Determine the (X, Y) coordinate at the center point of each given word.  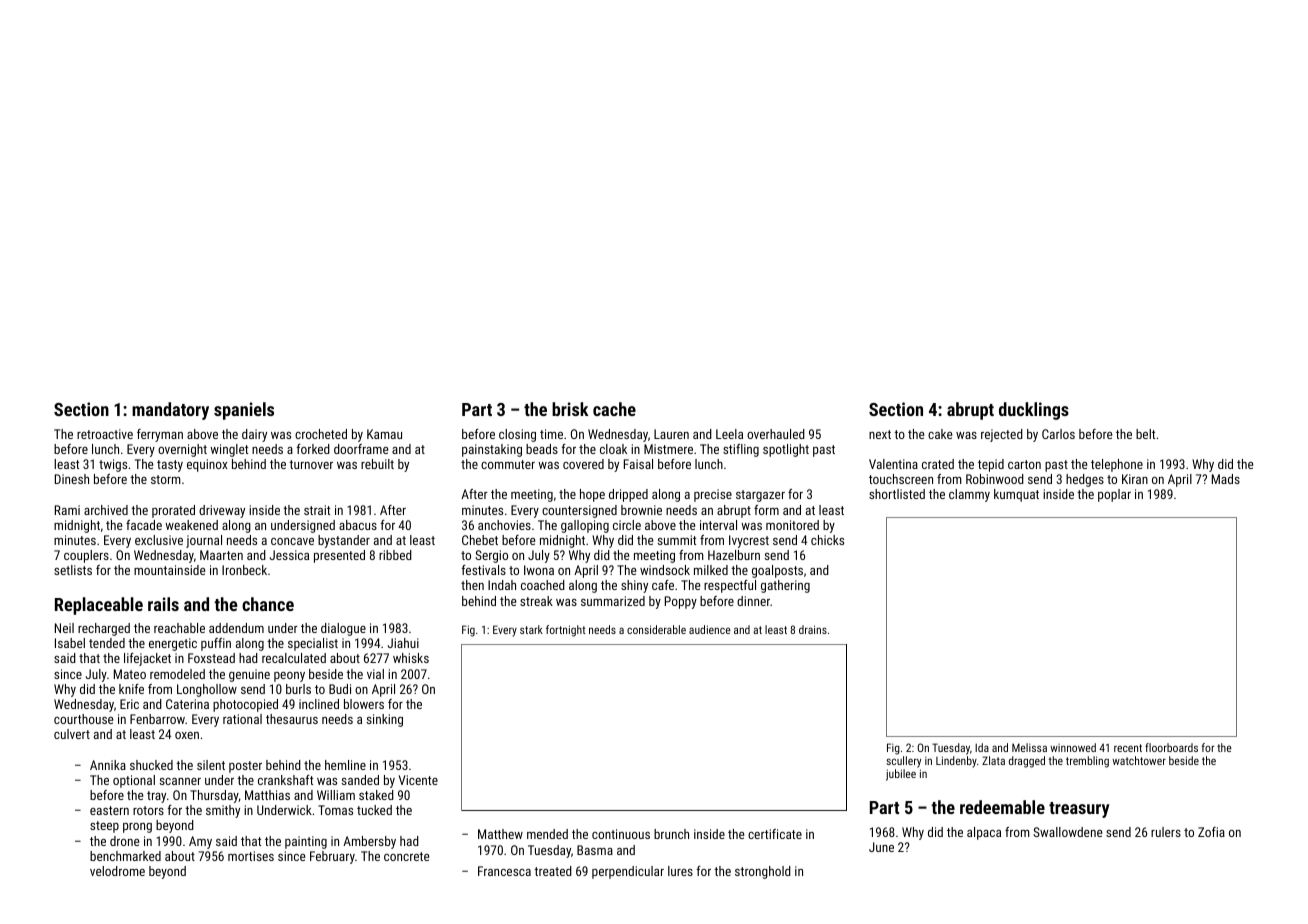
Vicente (418, 780)
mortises (251, 856)
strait (317, 510)
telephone (1117, 465)
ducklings (1034, 411)
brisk (570, 409)
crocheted (321, 434)
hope (592, 495)
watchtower (1139, 760)
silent (211, 765)
